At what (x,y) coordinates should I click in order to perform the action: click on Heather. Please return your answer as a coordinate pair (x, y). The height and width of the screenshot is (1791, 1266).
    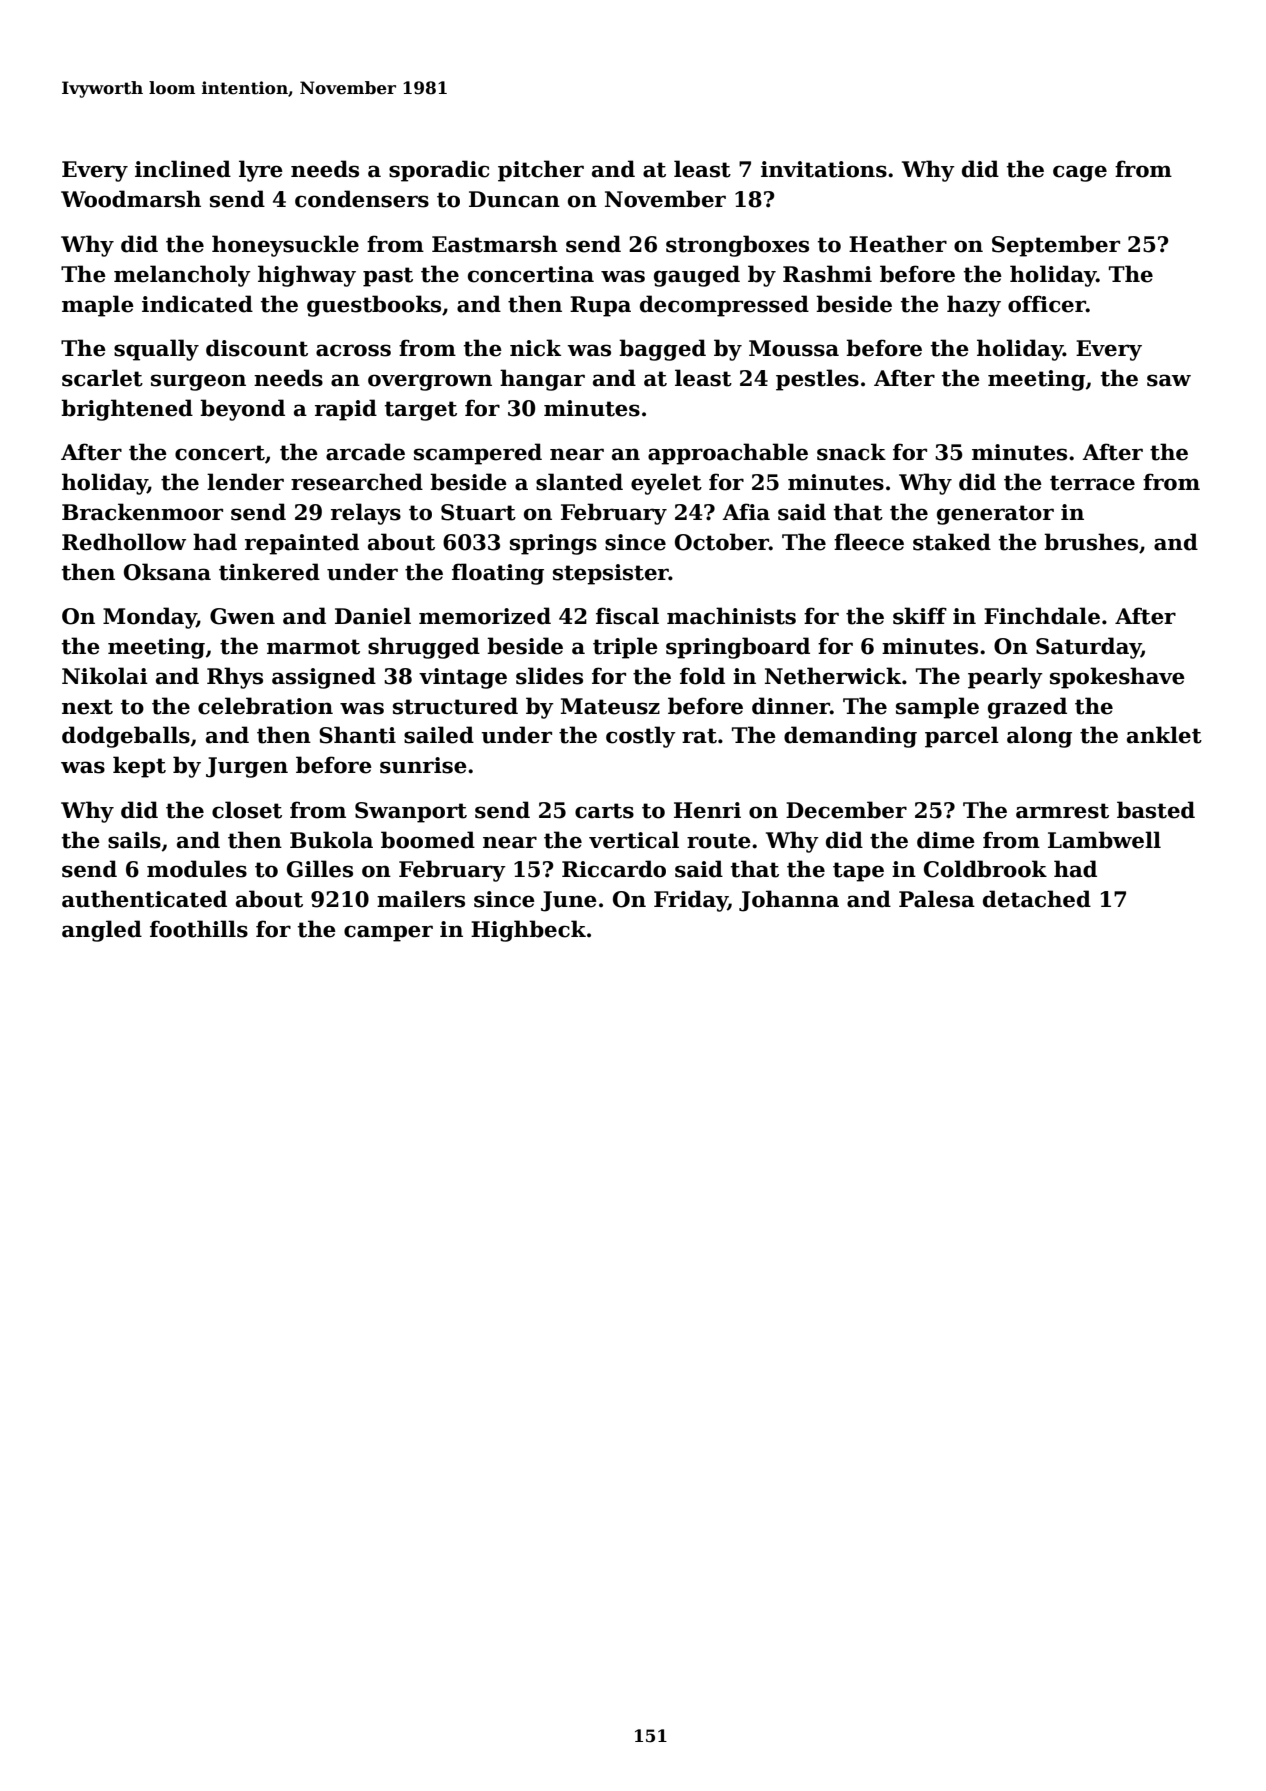
    Looking at the image, I should click on (898, 244).
